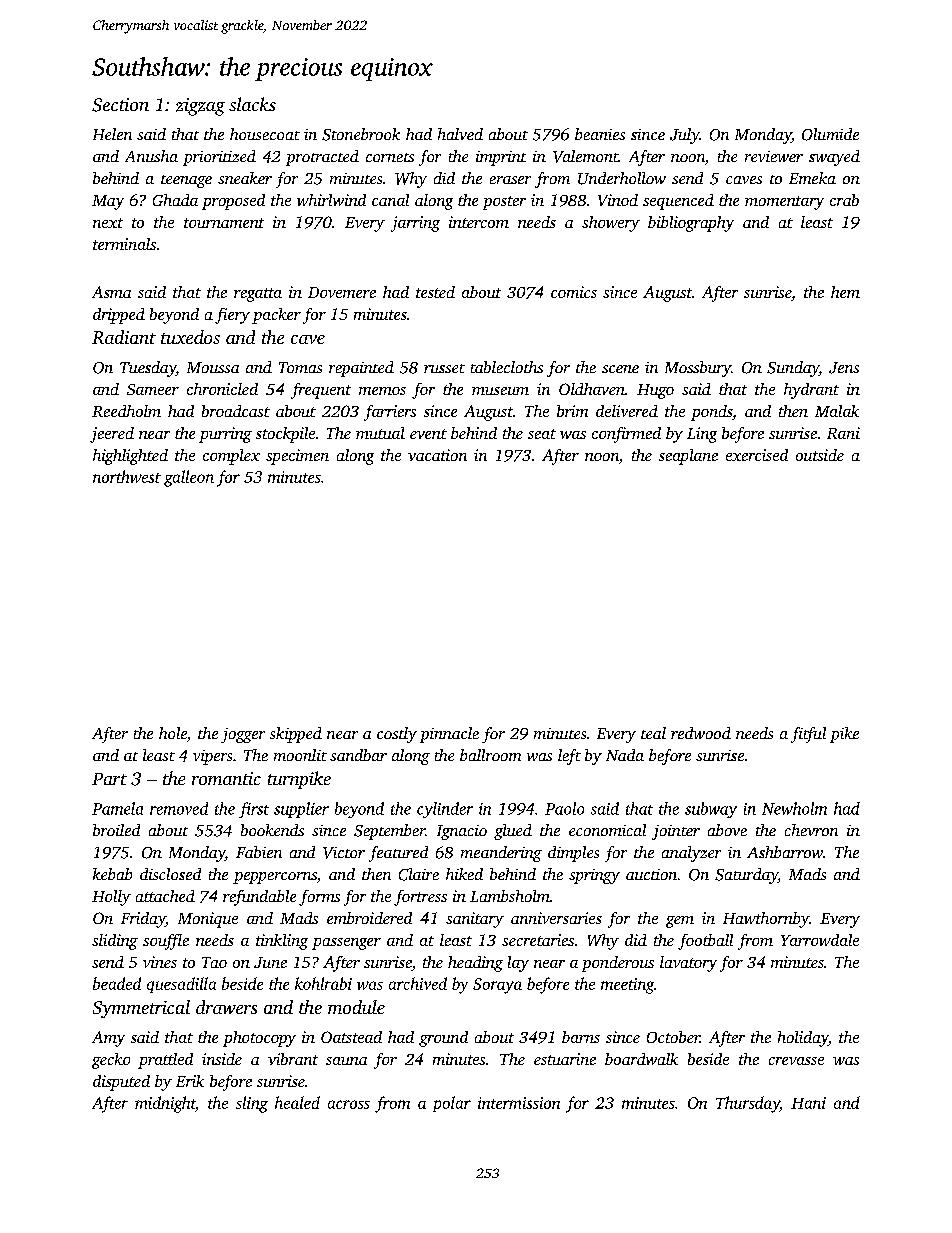 This screenshot has width=952, height=1233. What do you see at coordinates (361, 134) in the screenshot?
I see `Stonebrook` at bounding box center [361, 134].
